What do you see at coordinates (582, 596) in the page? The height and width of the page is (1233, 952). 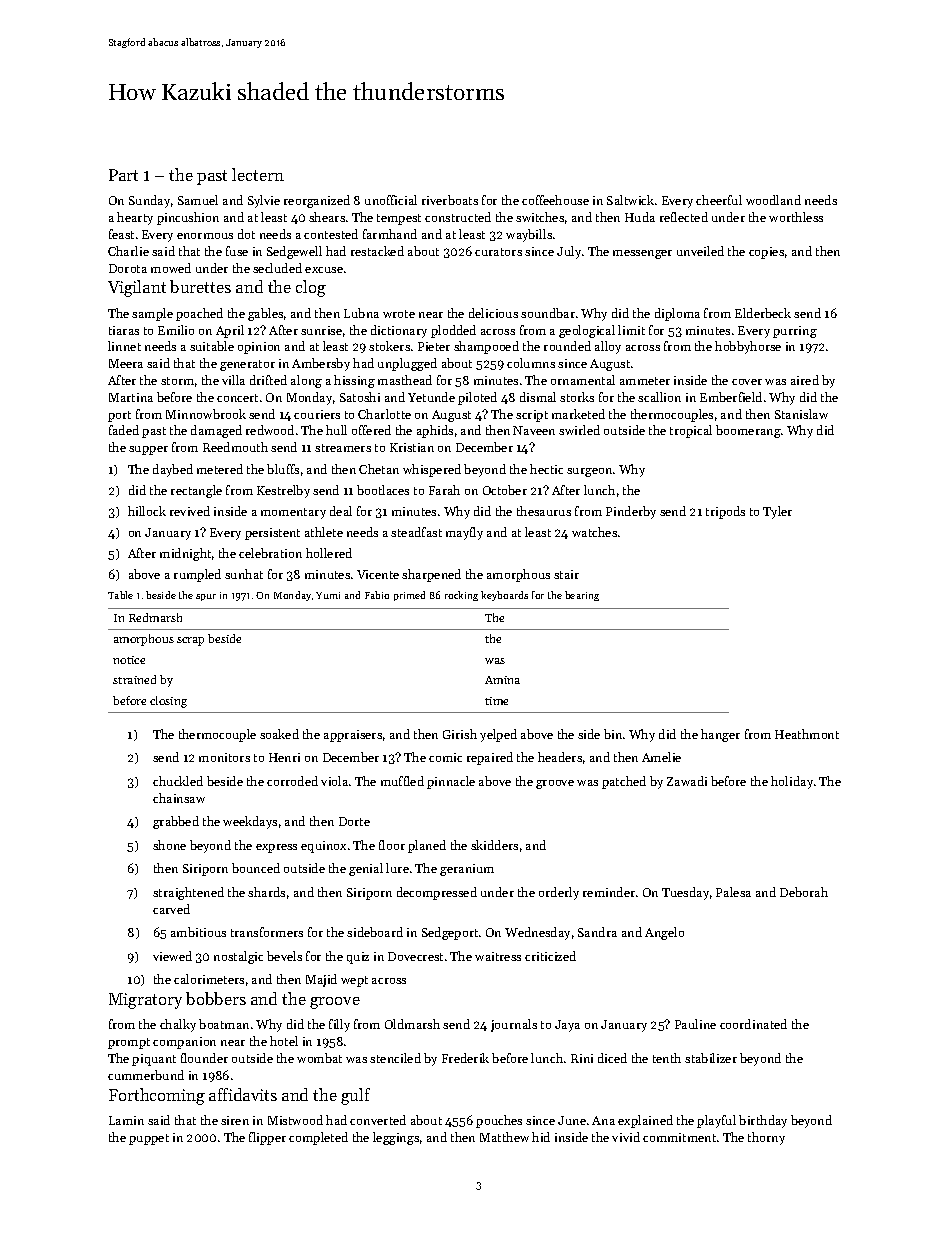 I see `bearing` at bounding box center [582, 596].
